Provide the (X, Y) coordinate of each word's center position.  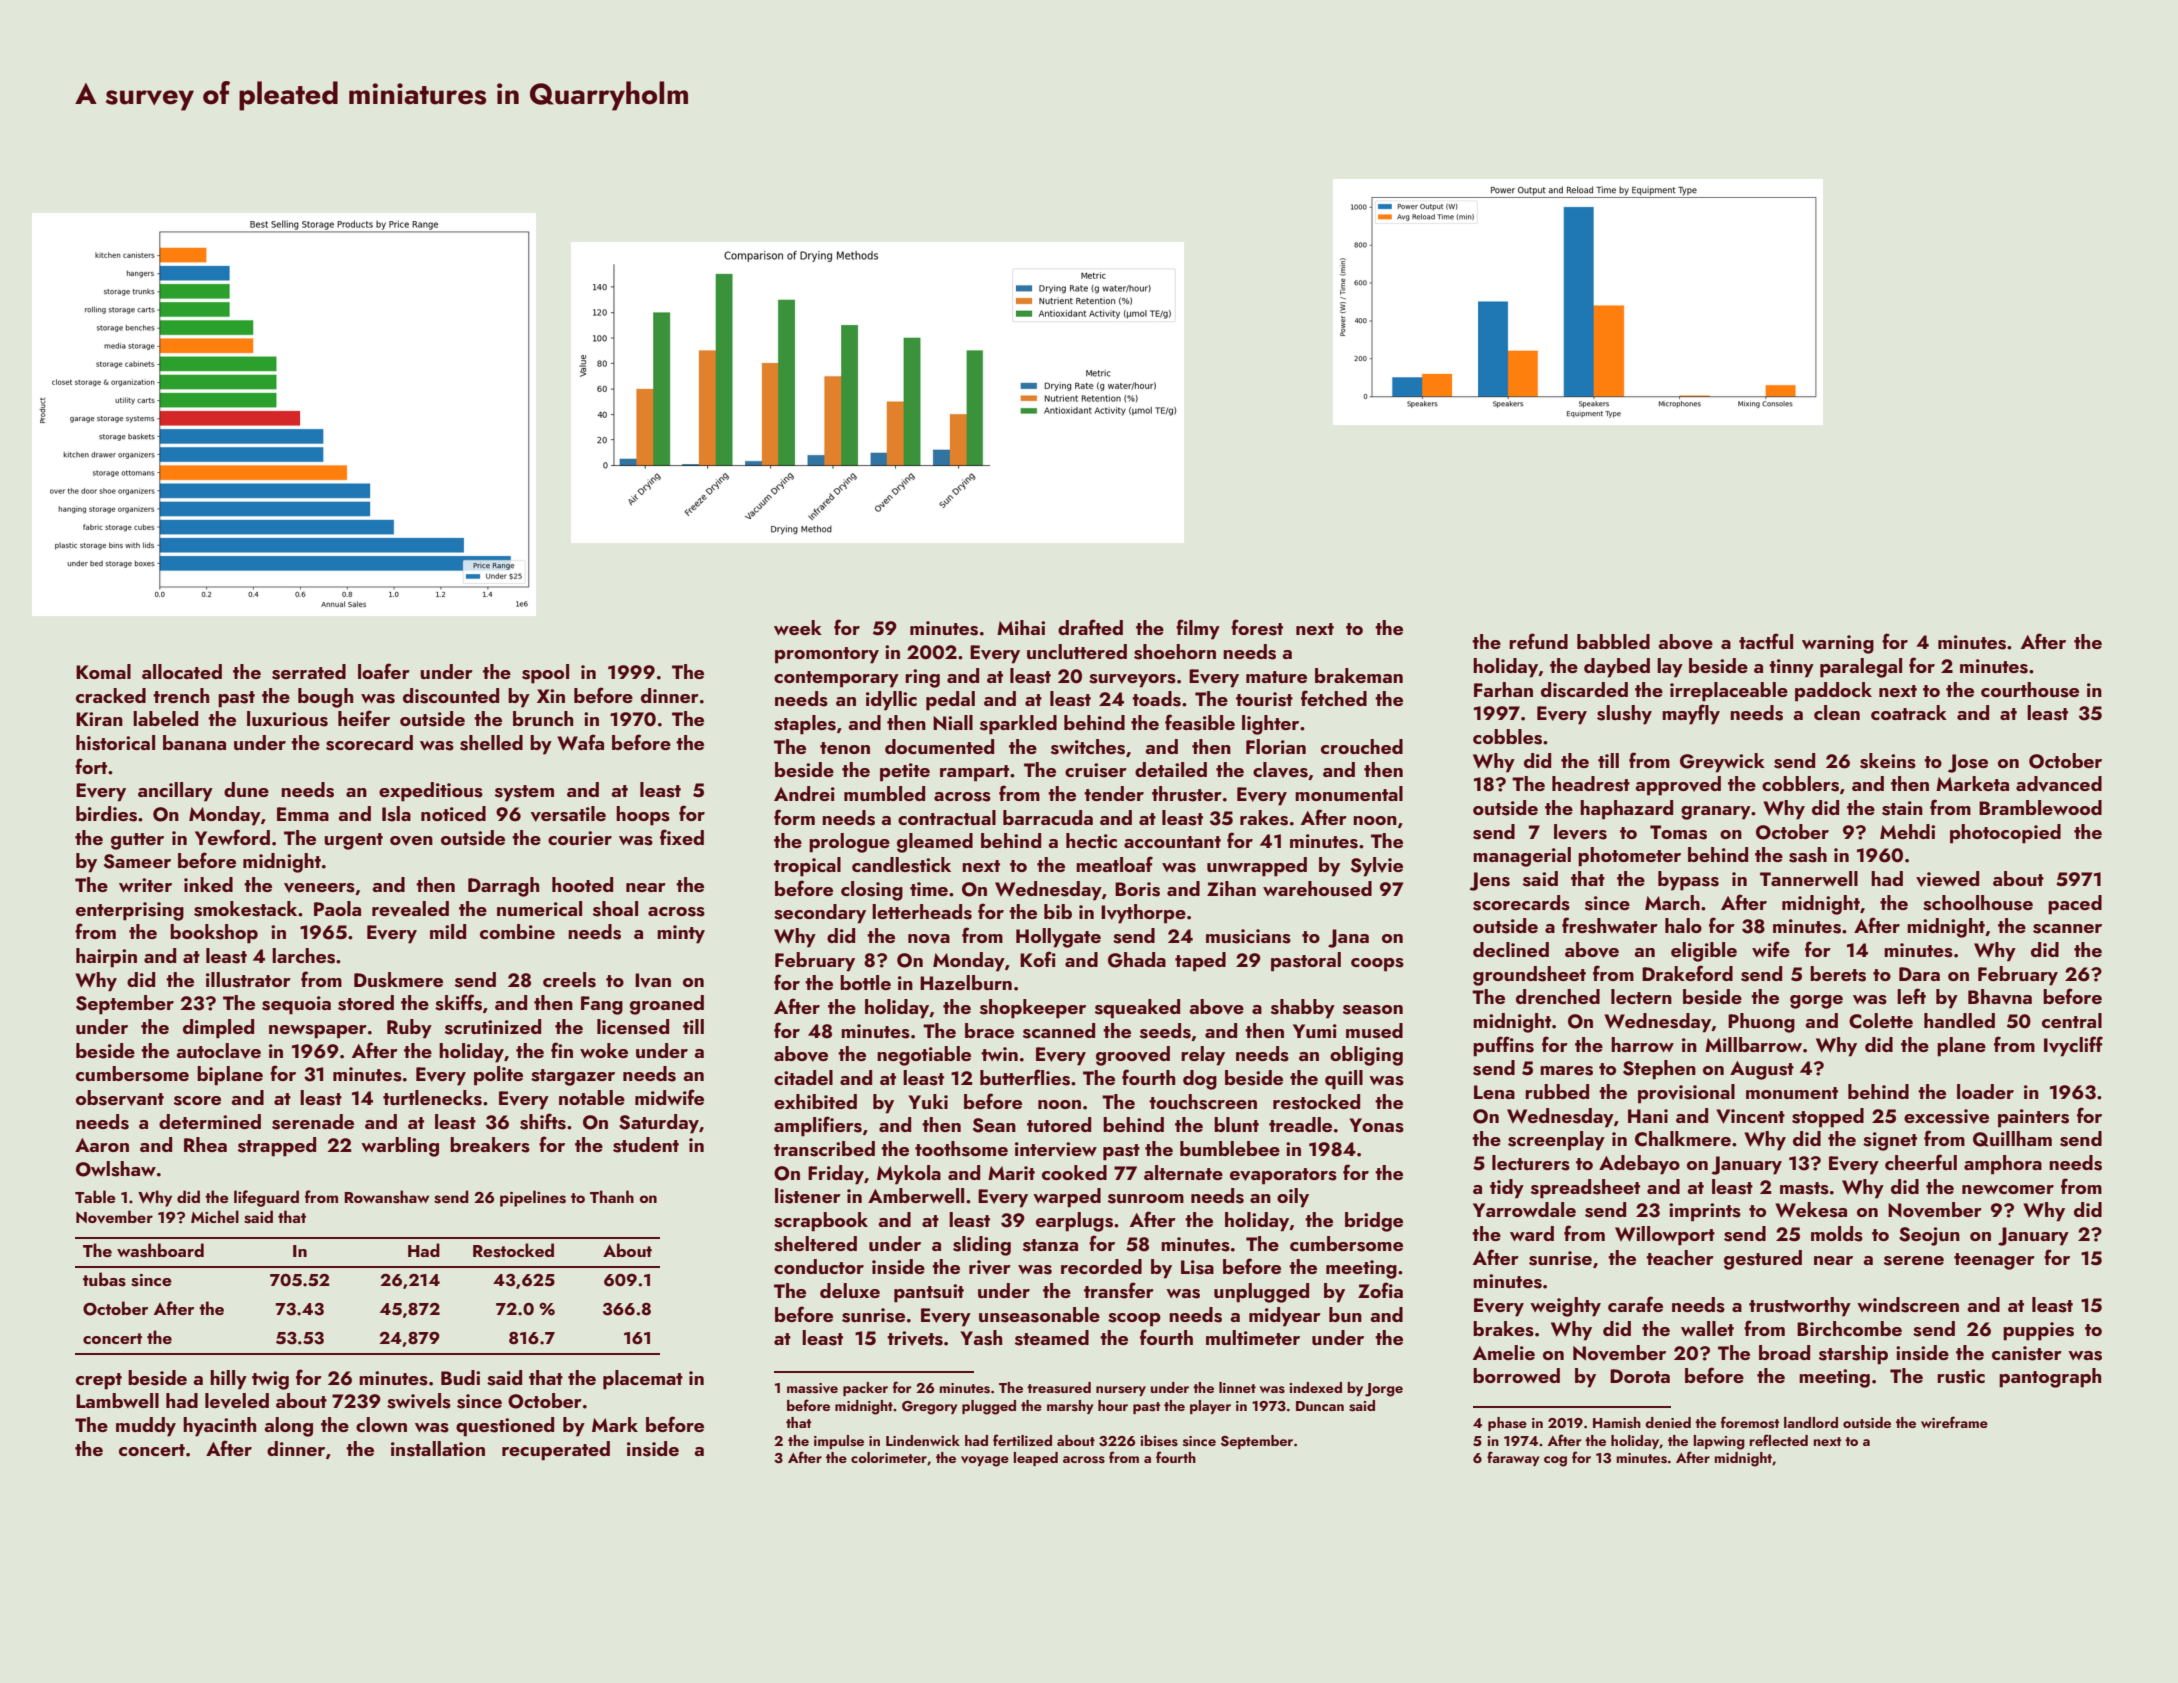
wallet (1707, 1328)
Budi (460, 1377)
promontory (827, 655)
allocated (182, 671)
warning (1838, 644)
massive (812, 1388)
